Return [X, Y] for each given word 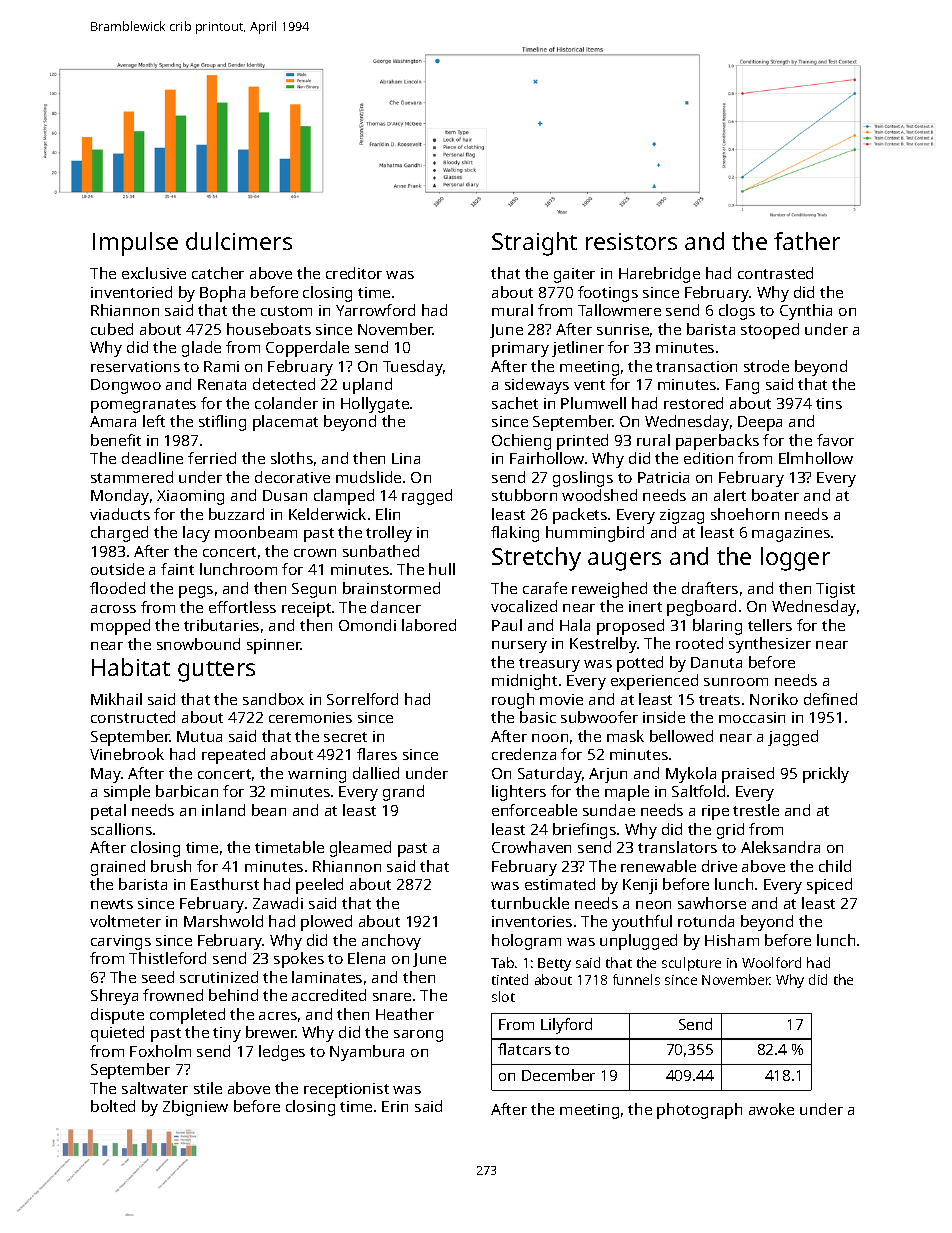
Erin [395, 1106]
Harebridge [659, 275]
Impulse [135, 244]
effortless [242, 607]
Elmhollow [816, 458]
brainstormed [391, 588]
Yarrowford [375, 310]
